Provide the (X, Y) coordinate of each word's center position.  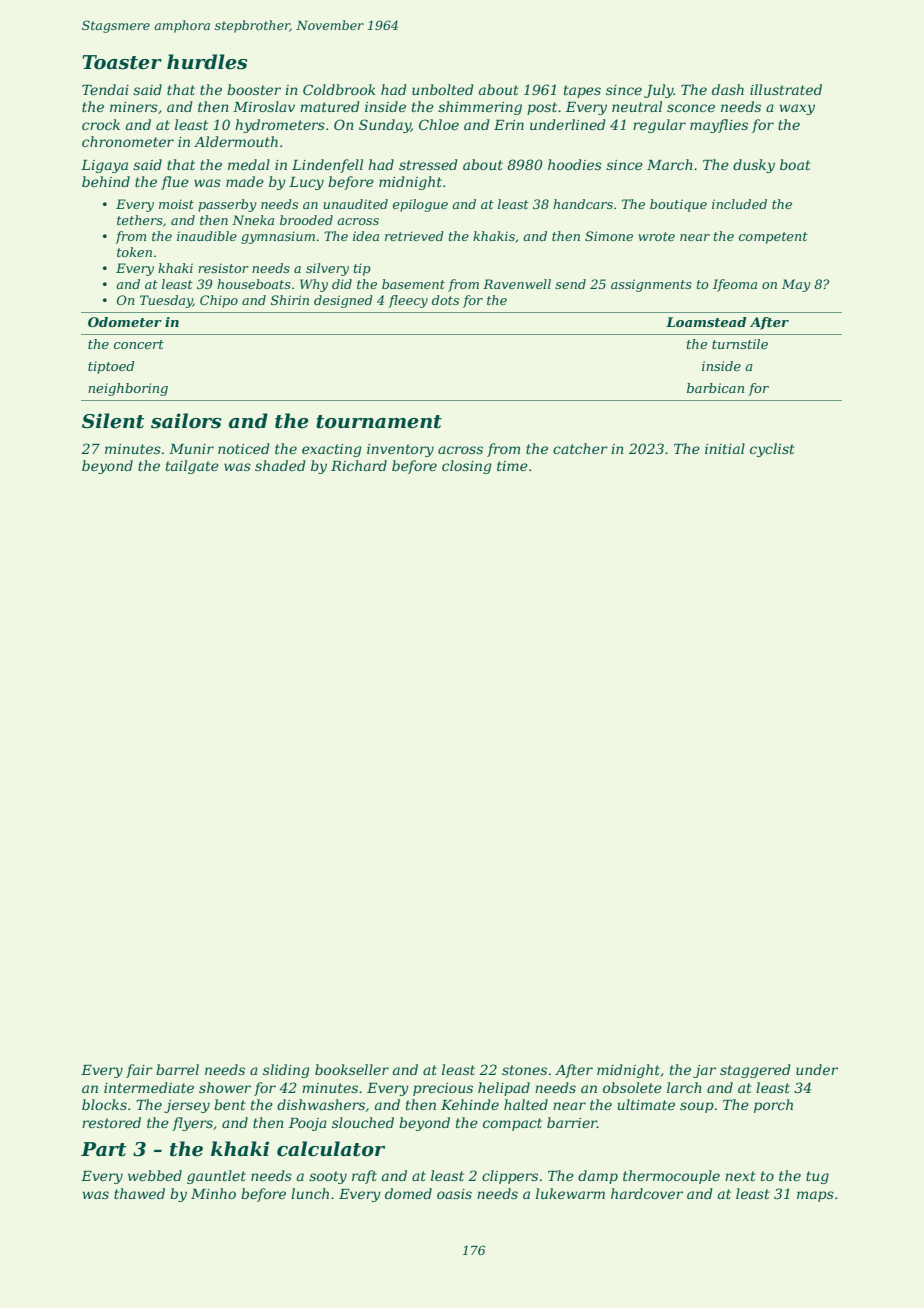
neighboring (128, 389)
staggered (755, 1071)
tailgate (192, 467)
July (659, 91)
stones (524, 1070)
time (512, 466)
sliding (286, 1071)
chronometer (128, 141)
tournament (379, 422)
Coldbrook (339, 89)
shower (225, 1087)
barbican (715, 388)
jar (704, 1071)
